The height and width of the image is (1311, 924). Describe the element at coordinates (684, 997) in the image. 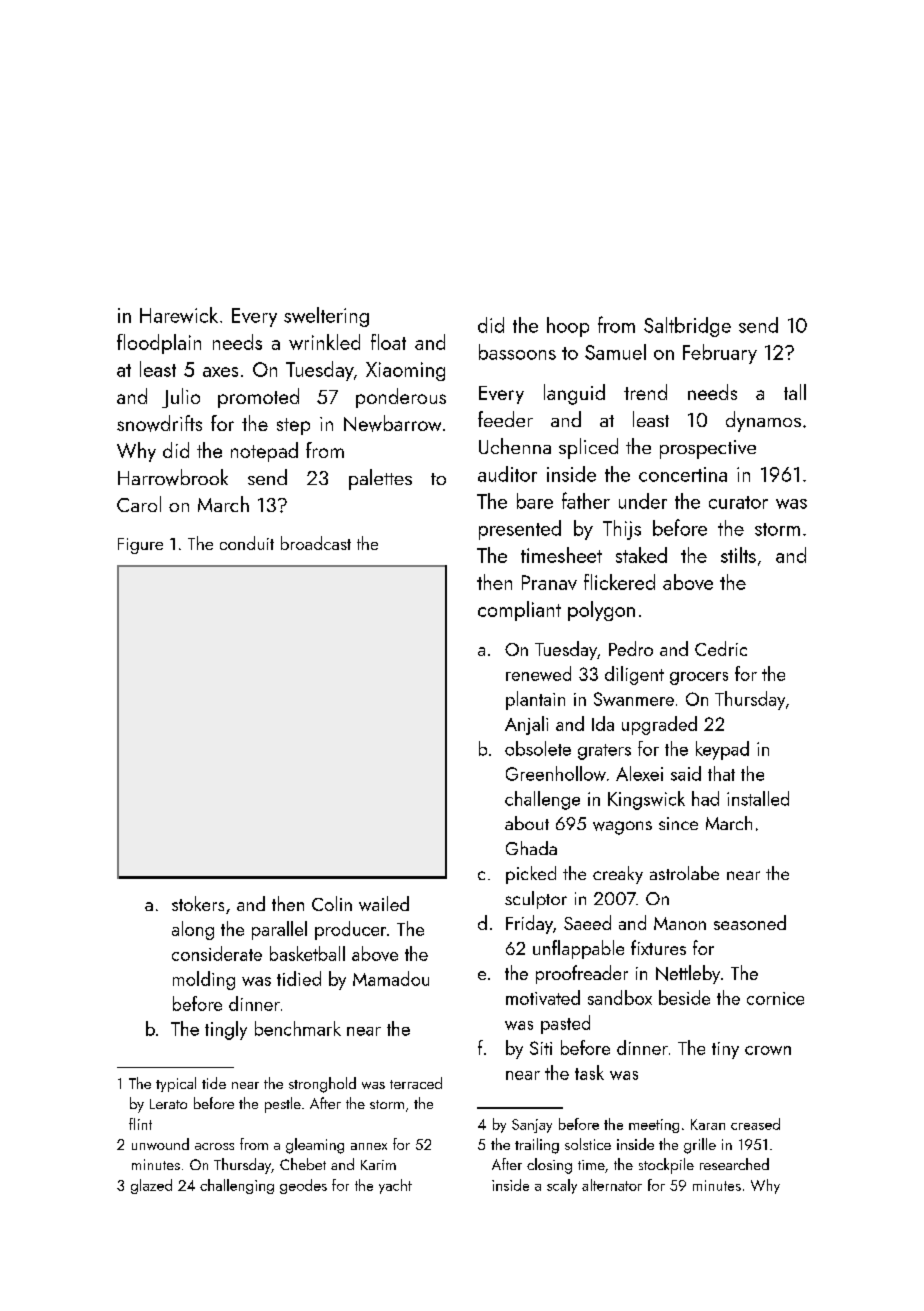

I see `beside` at that location.
